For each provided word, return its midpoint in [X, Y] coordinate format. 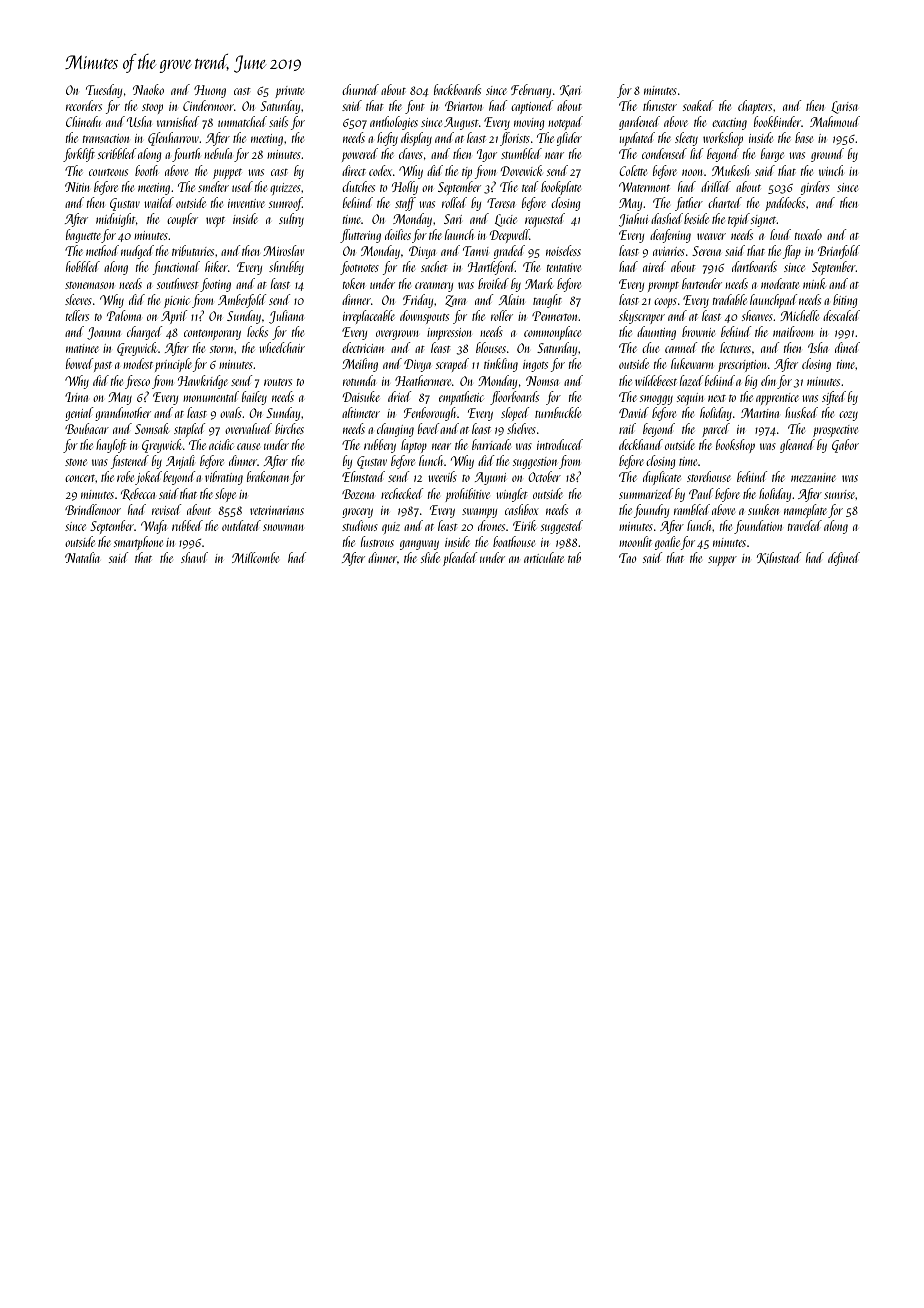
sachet [434, 266]
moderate [780, 283]
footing [215, 285]
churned [360, 89]
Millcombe [255, 557]
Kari [570, 90]
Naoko [148, 89]
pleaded [460, 559]
